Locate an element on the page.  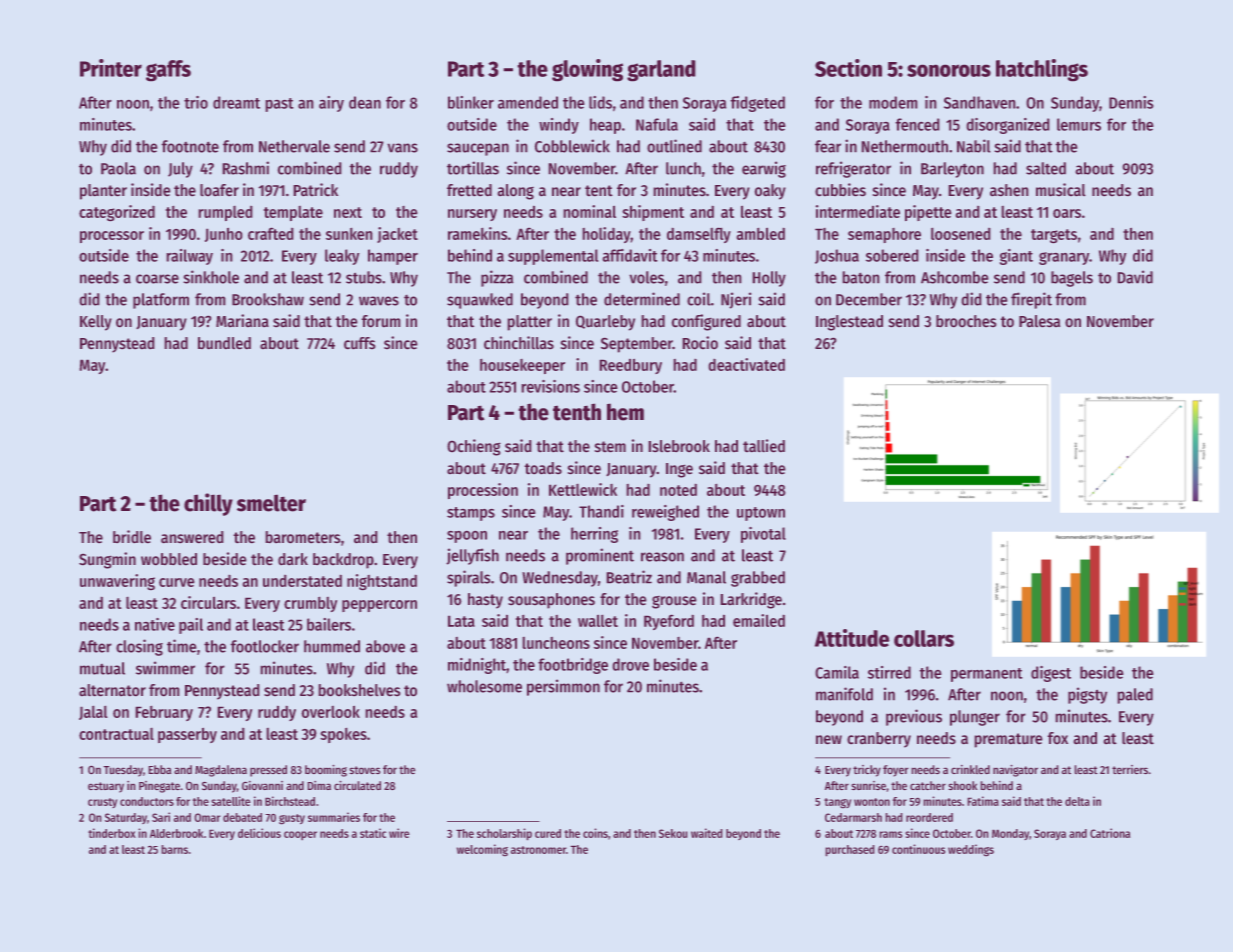
bundled is located at coordinates (224, 343).
